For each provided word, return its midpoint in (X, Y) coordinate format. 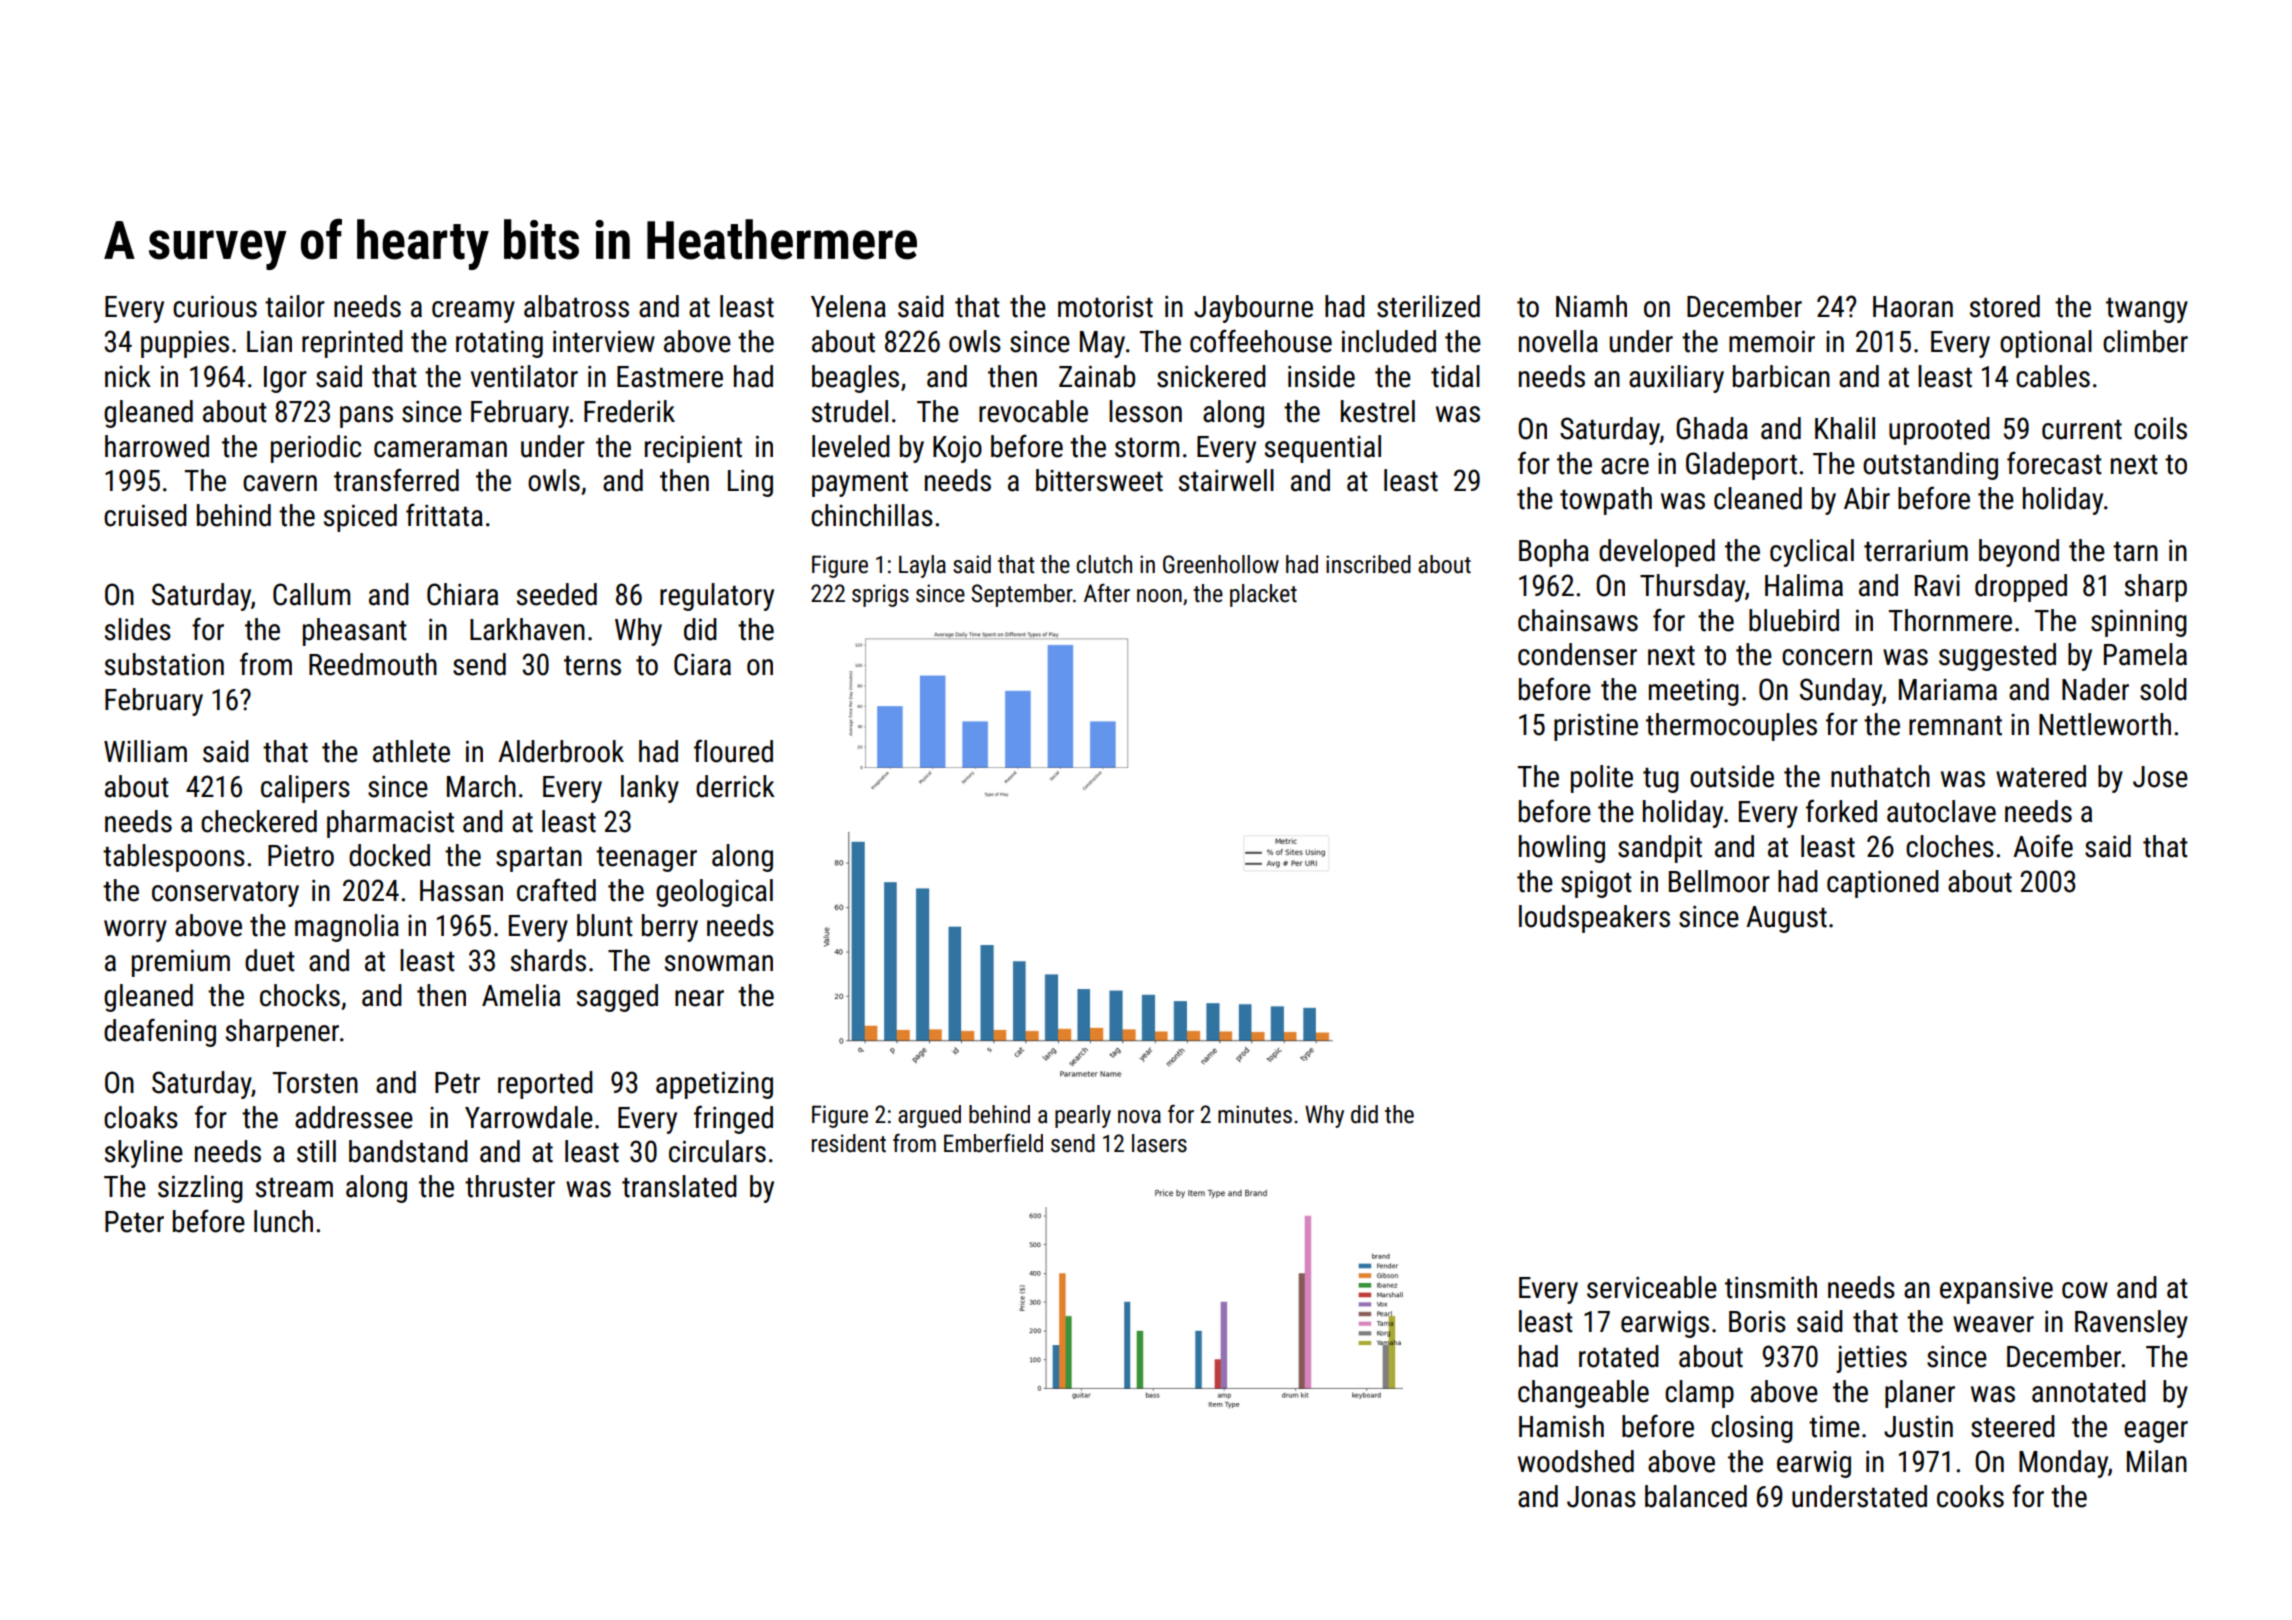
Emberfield (993, 1143)
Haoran (1913, 307)
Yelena (848, 306)
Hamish (1561, 1426)
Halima (1804, 585)
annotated (2089, 1391)
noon (1159, 596)
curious (215, 306)
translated (679, 1186)
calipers (305, 789)
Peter (134, 1222)
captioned (1883, 884)
